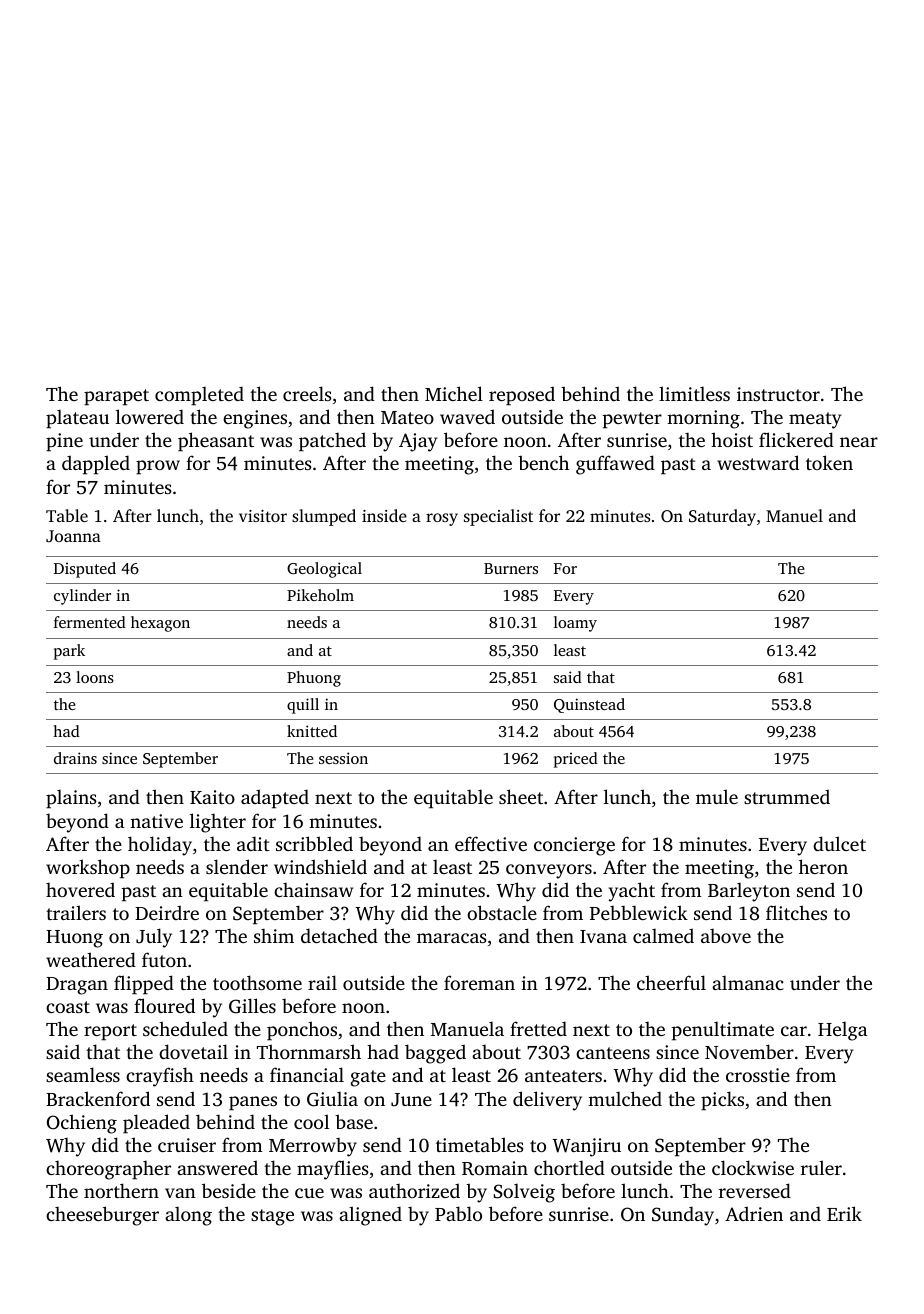 This screenshot has width=924, height=1314. What do you see at coordinates (77, 419) in the screenshot?
I see `plateau` at bounding box center [77, 419].
